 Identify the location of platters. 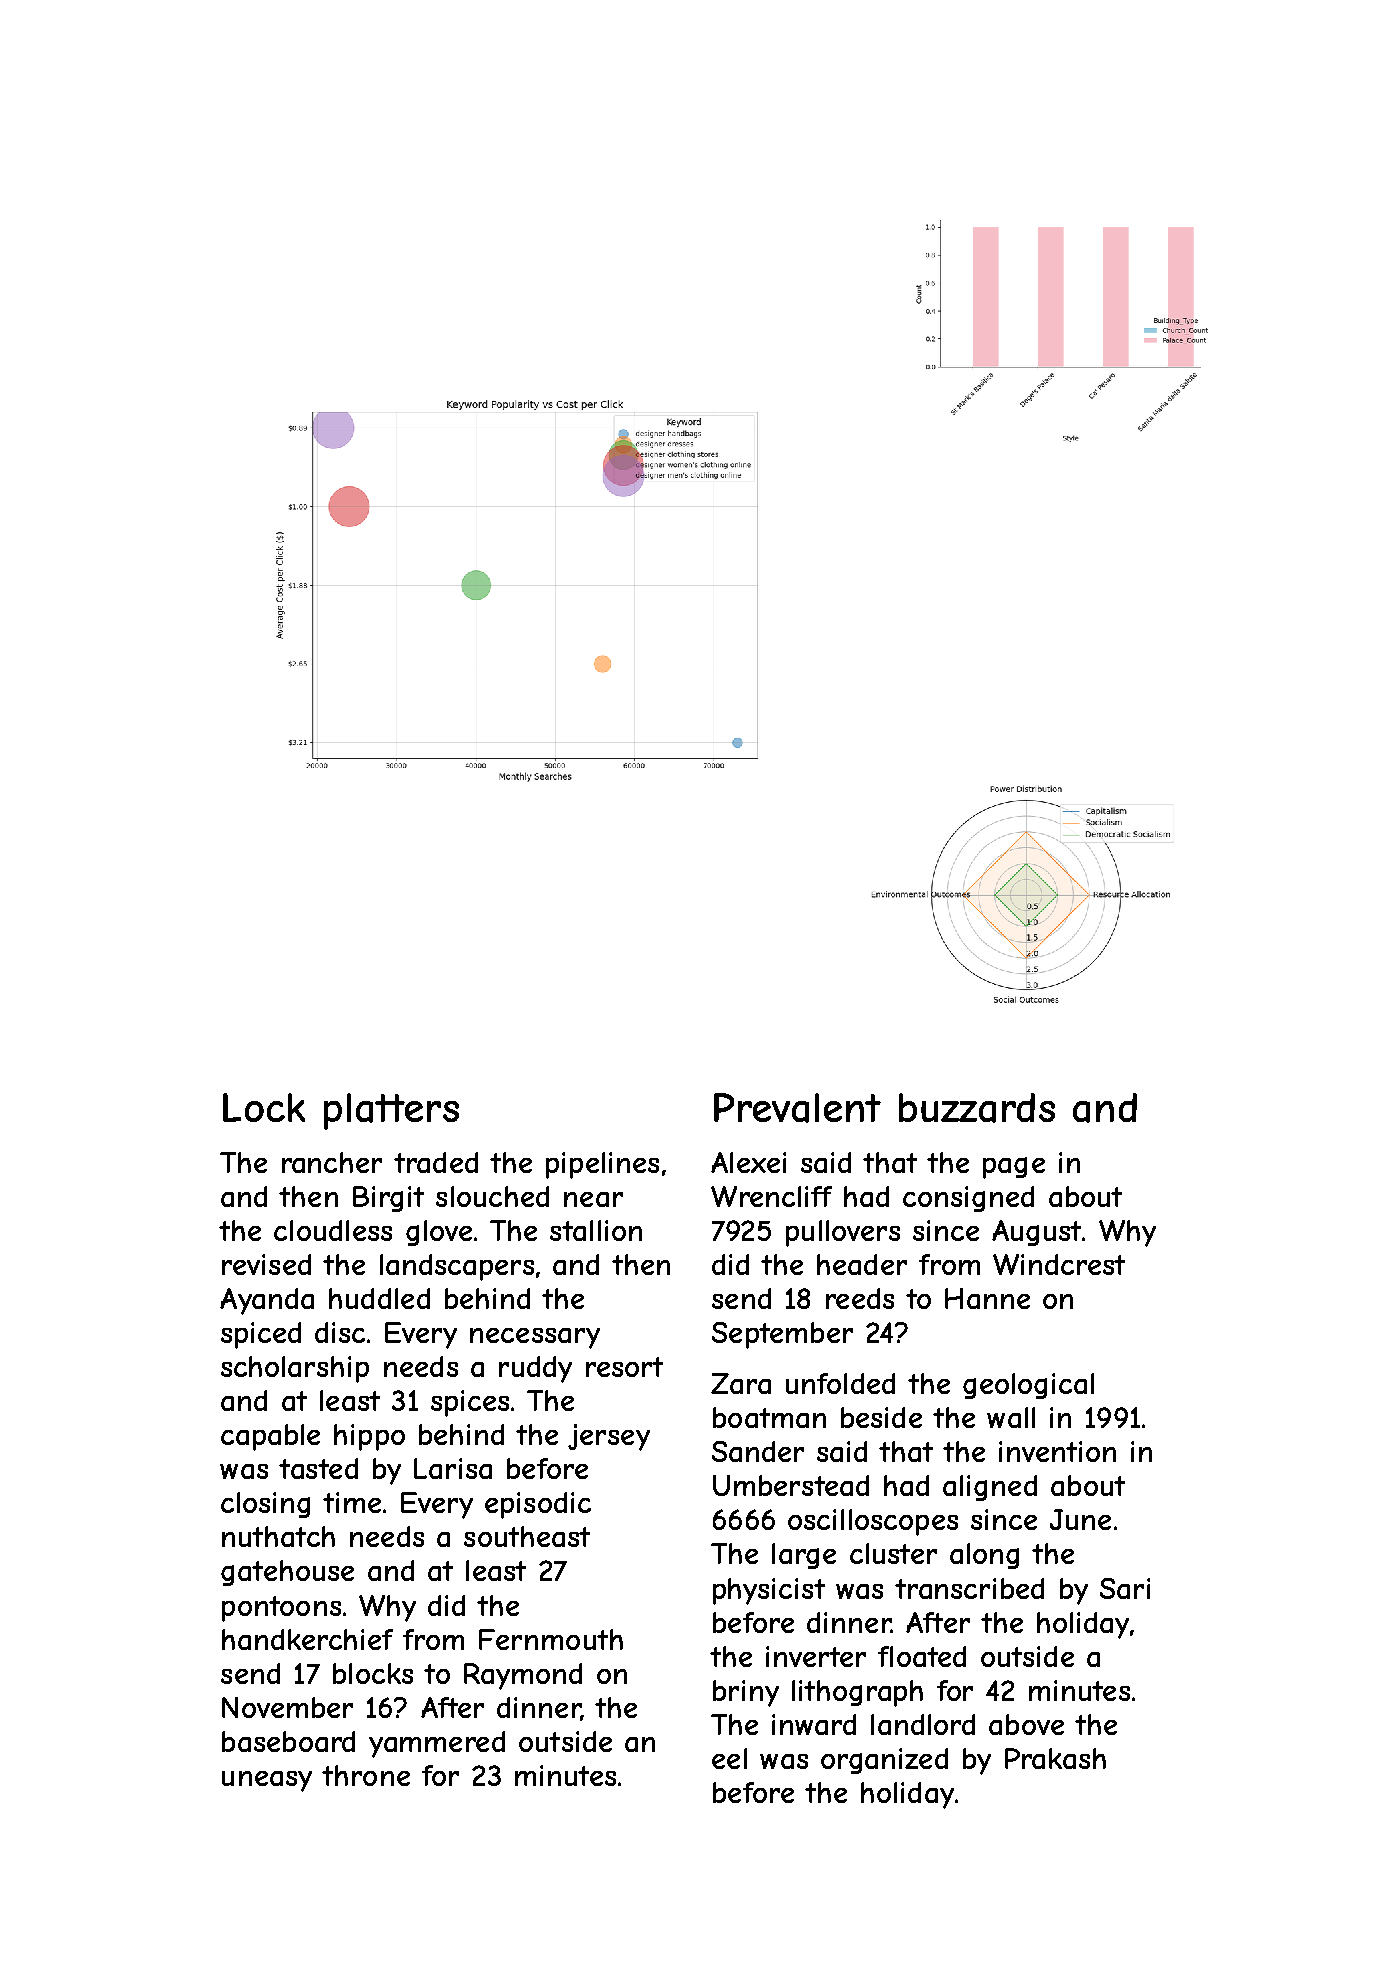
(391, 1111).
